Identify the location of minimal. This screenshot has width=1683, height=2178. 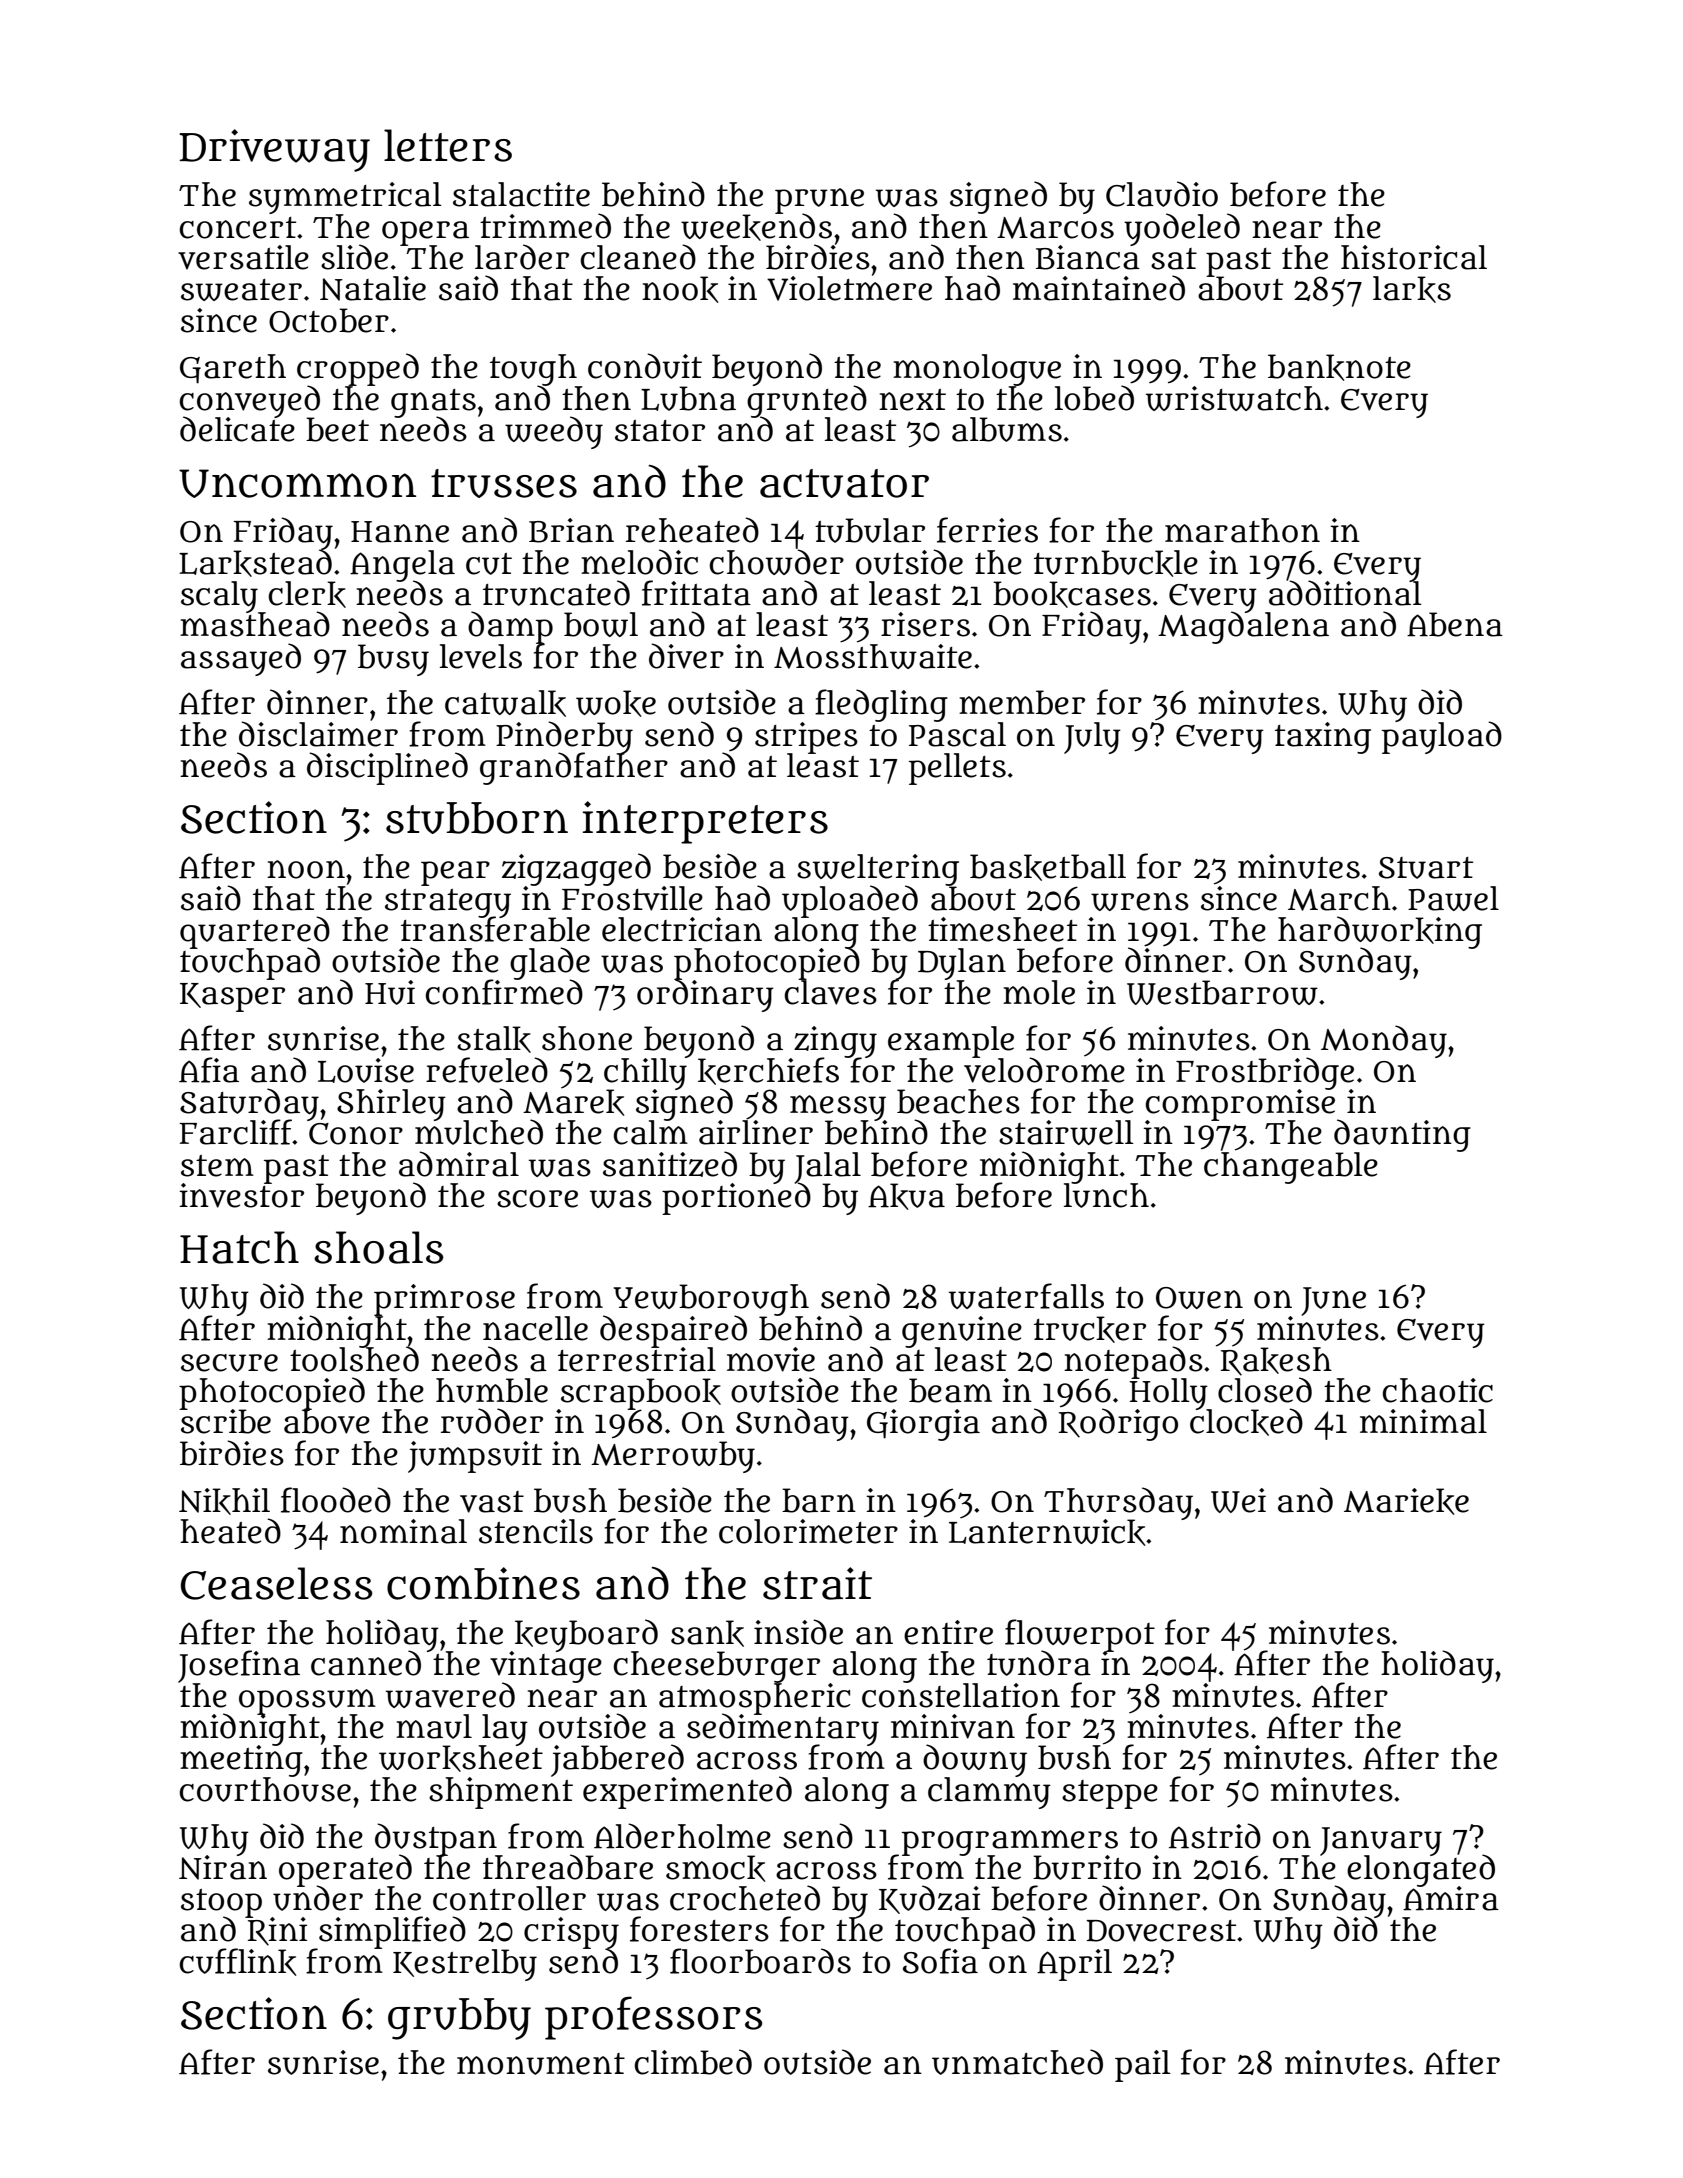
(1423, 1421).
